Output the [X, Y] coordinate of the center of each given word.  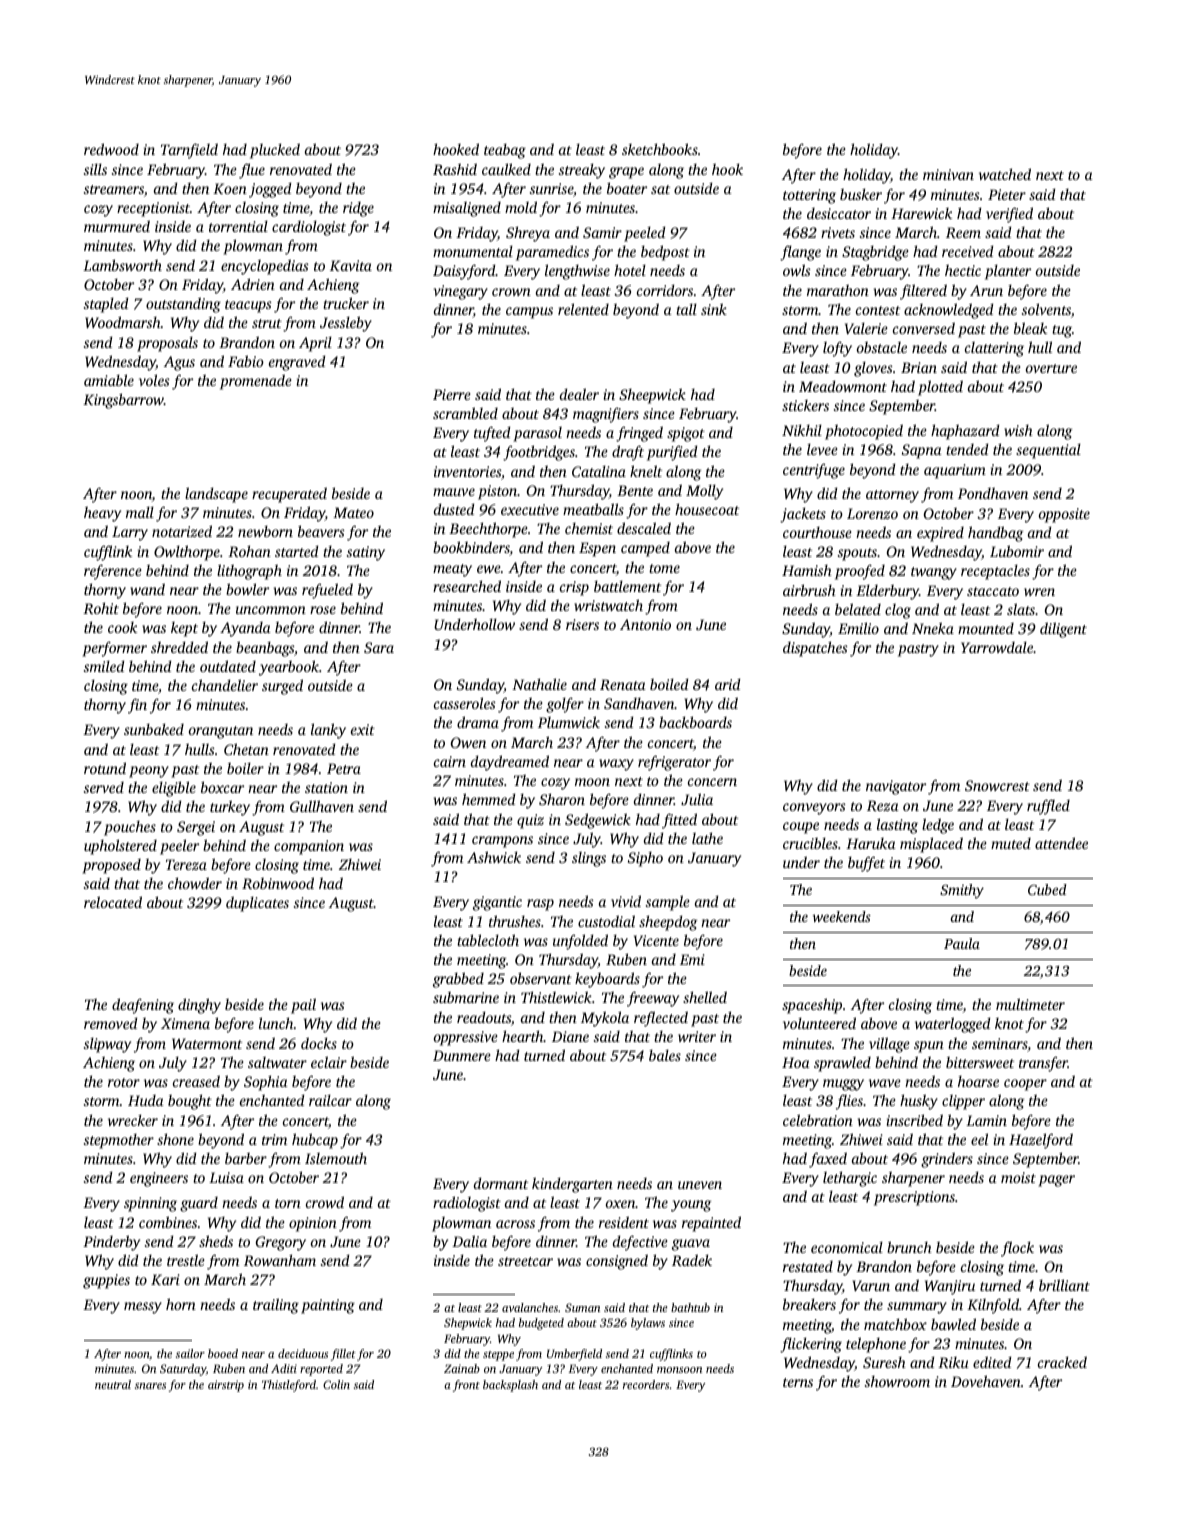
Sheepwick [652, 396]
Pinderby [111, 1243]
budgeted [541, 1324]
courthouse [817, 532]
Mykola [605, 1019]
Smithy [962, 891]
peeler [179, 847]
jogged [270, 190]
